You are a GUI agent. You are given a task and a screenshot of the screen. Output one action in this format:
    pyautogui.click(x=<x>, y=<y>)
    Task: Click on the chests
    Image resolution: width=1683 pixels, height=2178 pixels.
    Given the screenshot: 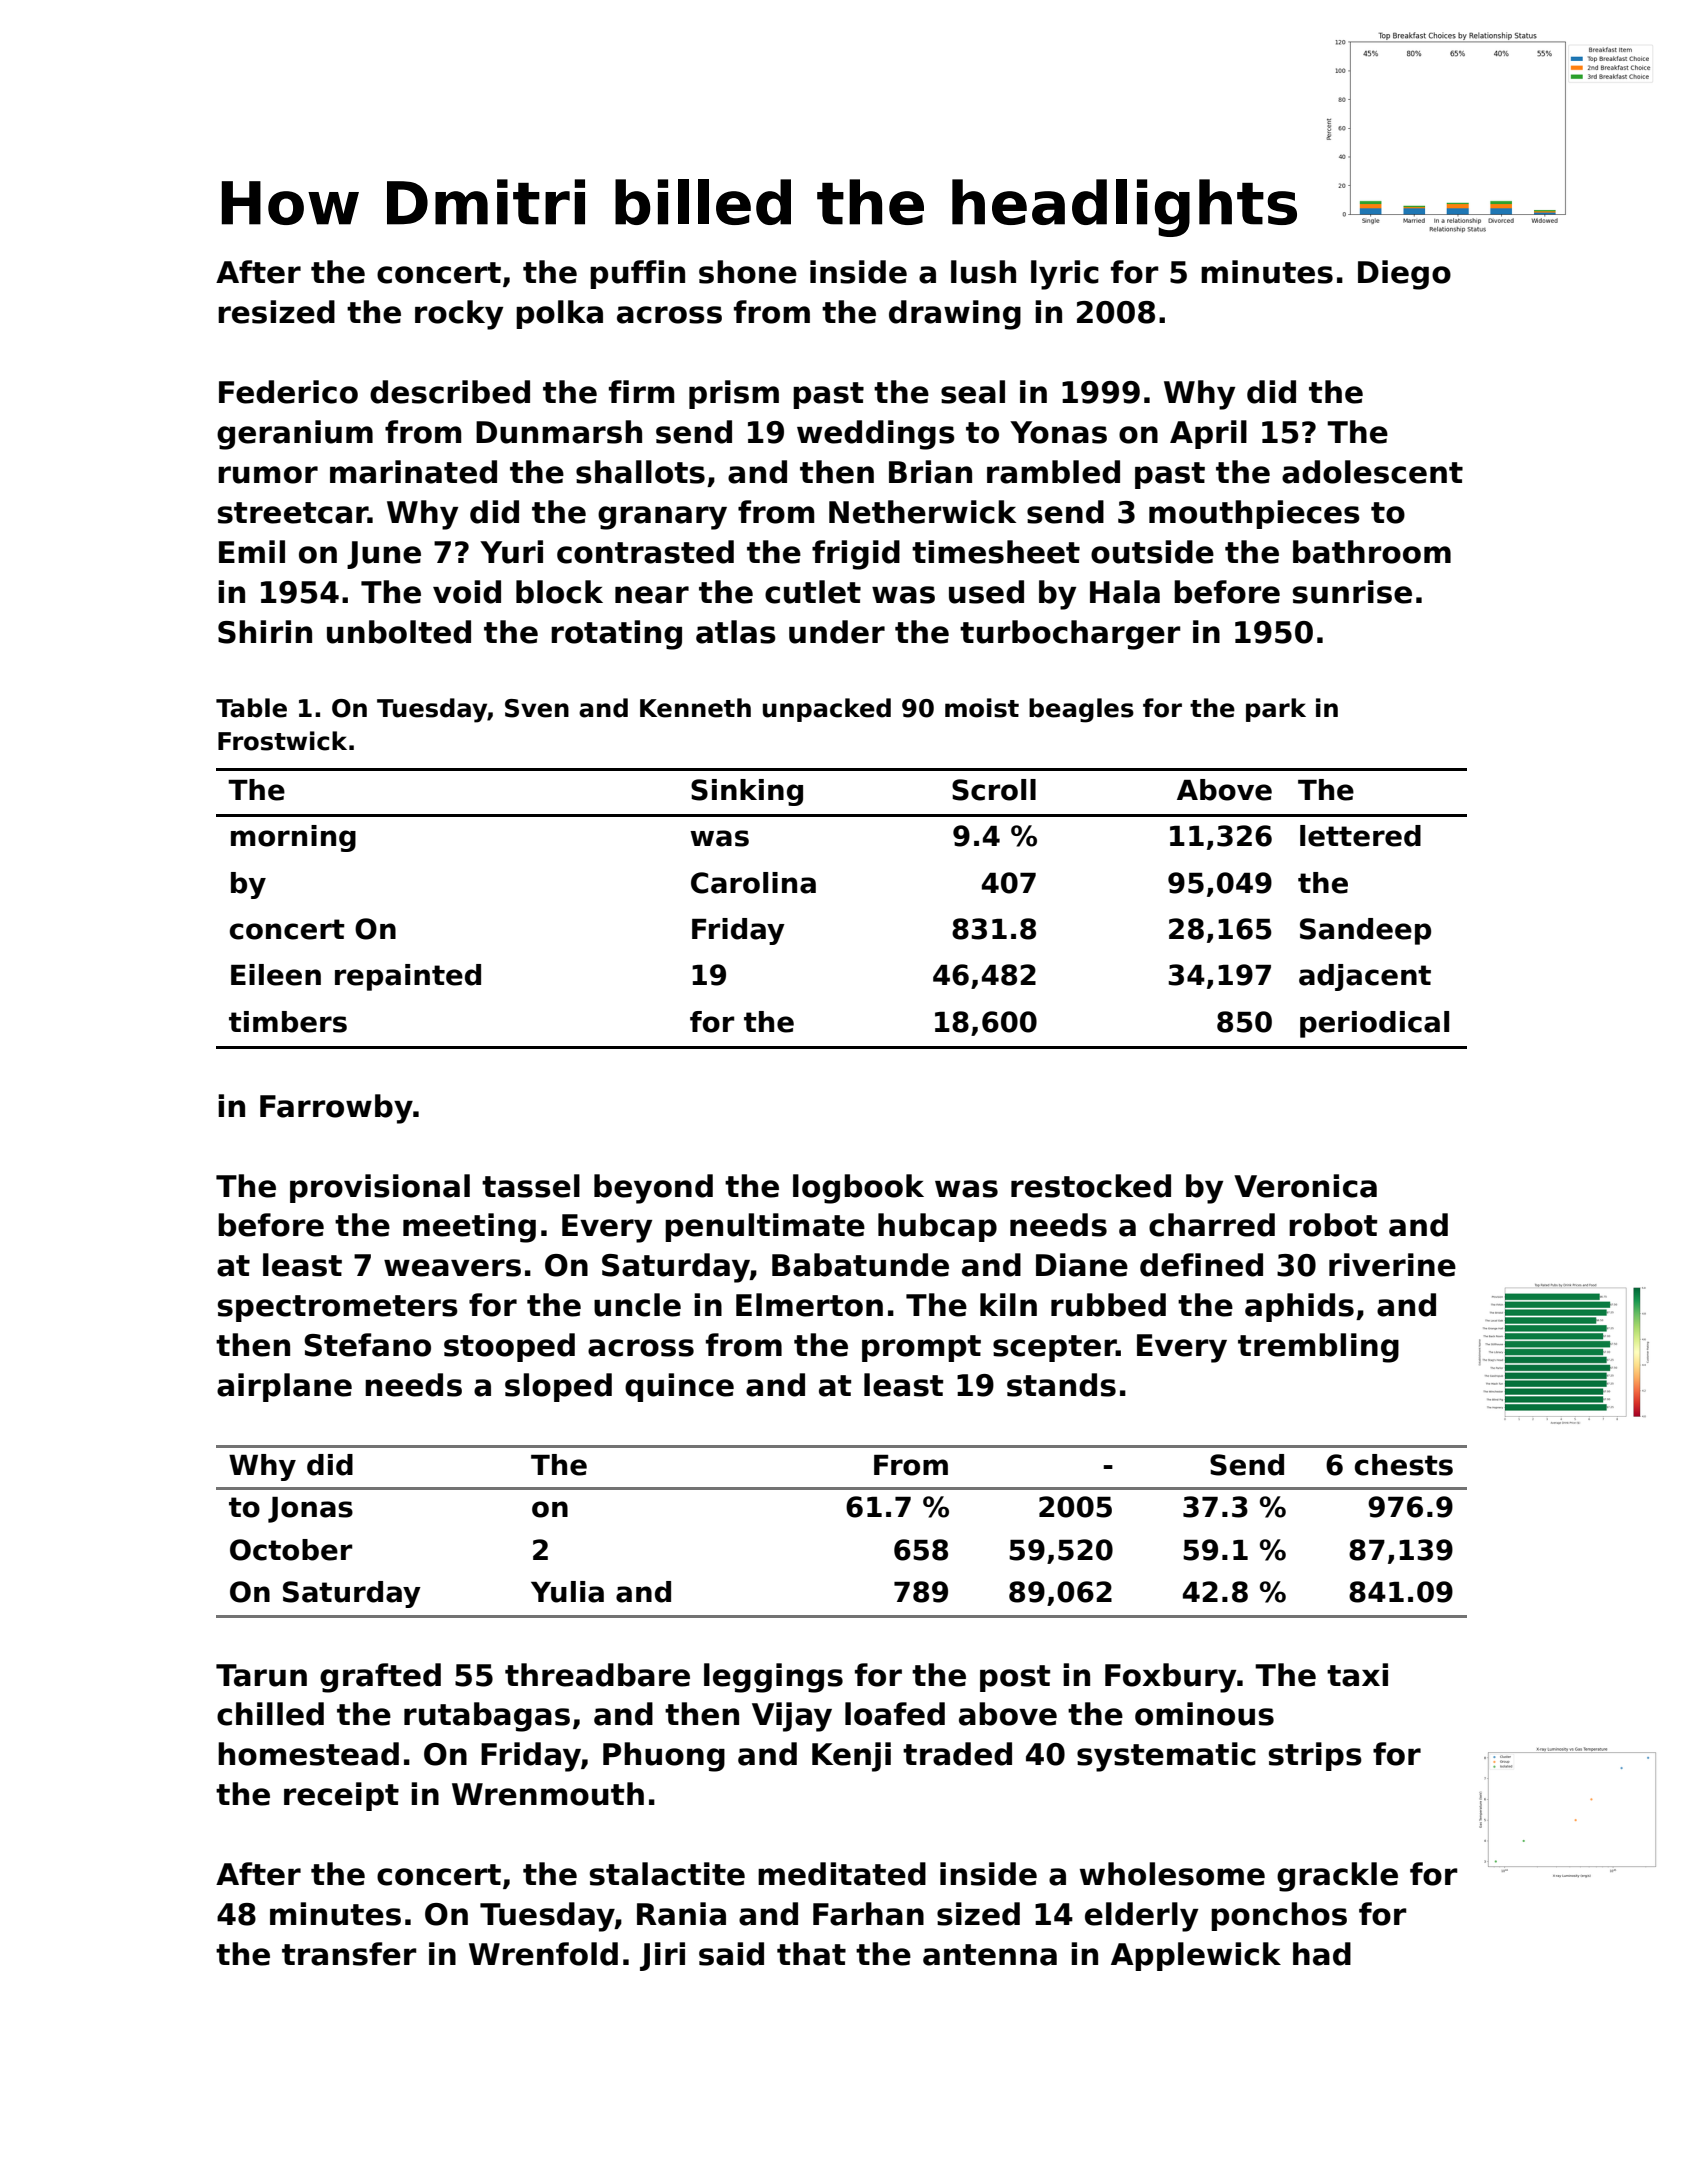 What is the action you would take?
    pyautogui.click(x=1404, y=1465)
